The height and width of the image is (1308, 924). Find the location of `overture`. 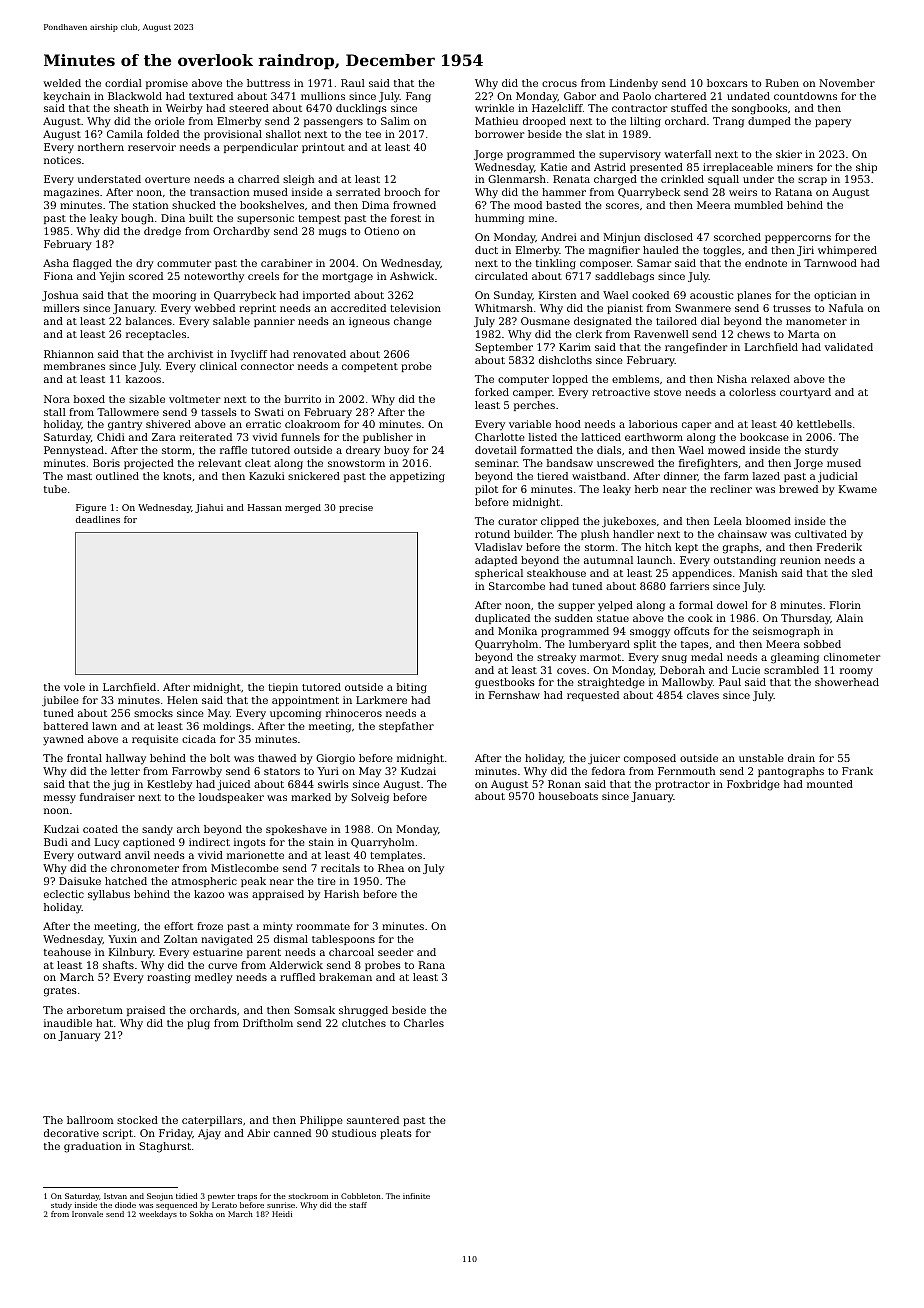

overture is located at coordinates (167, 179).
